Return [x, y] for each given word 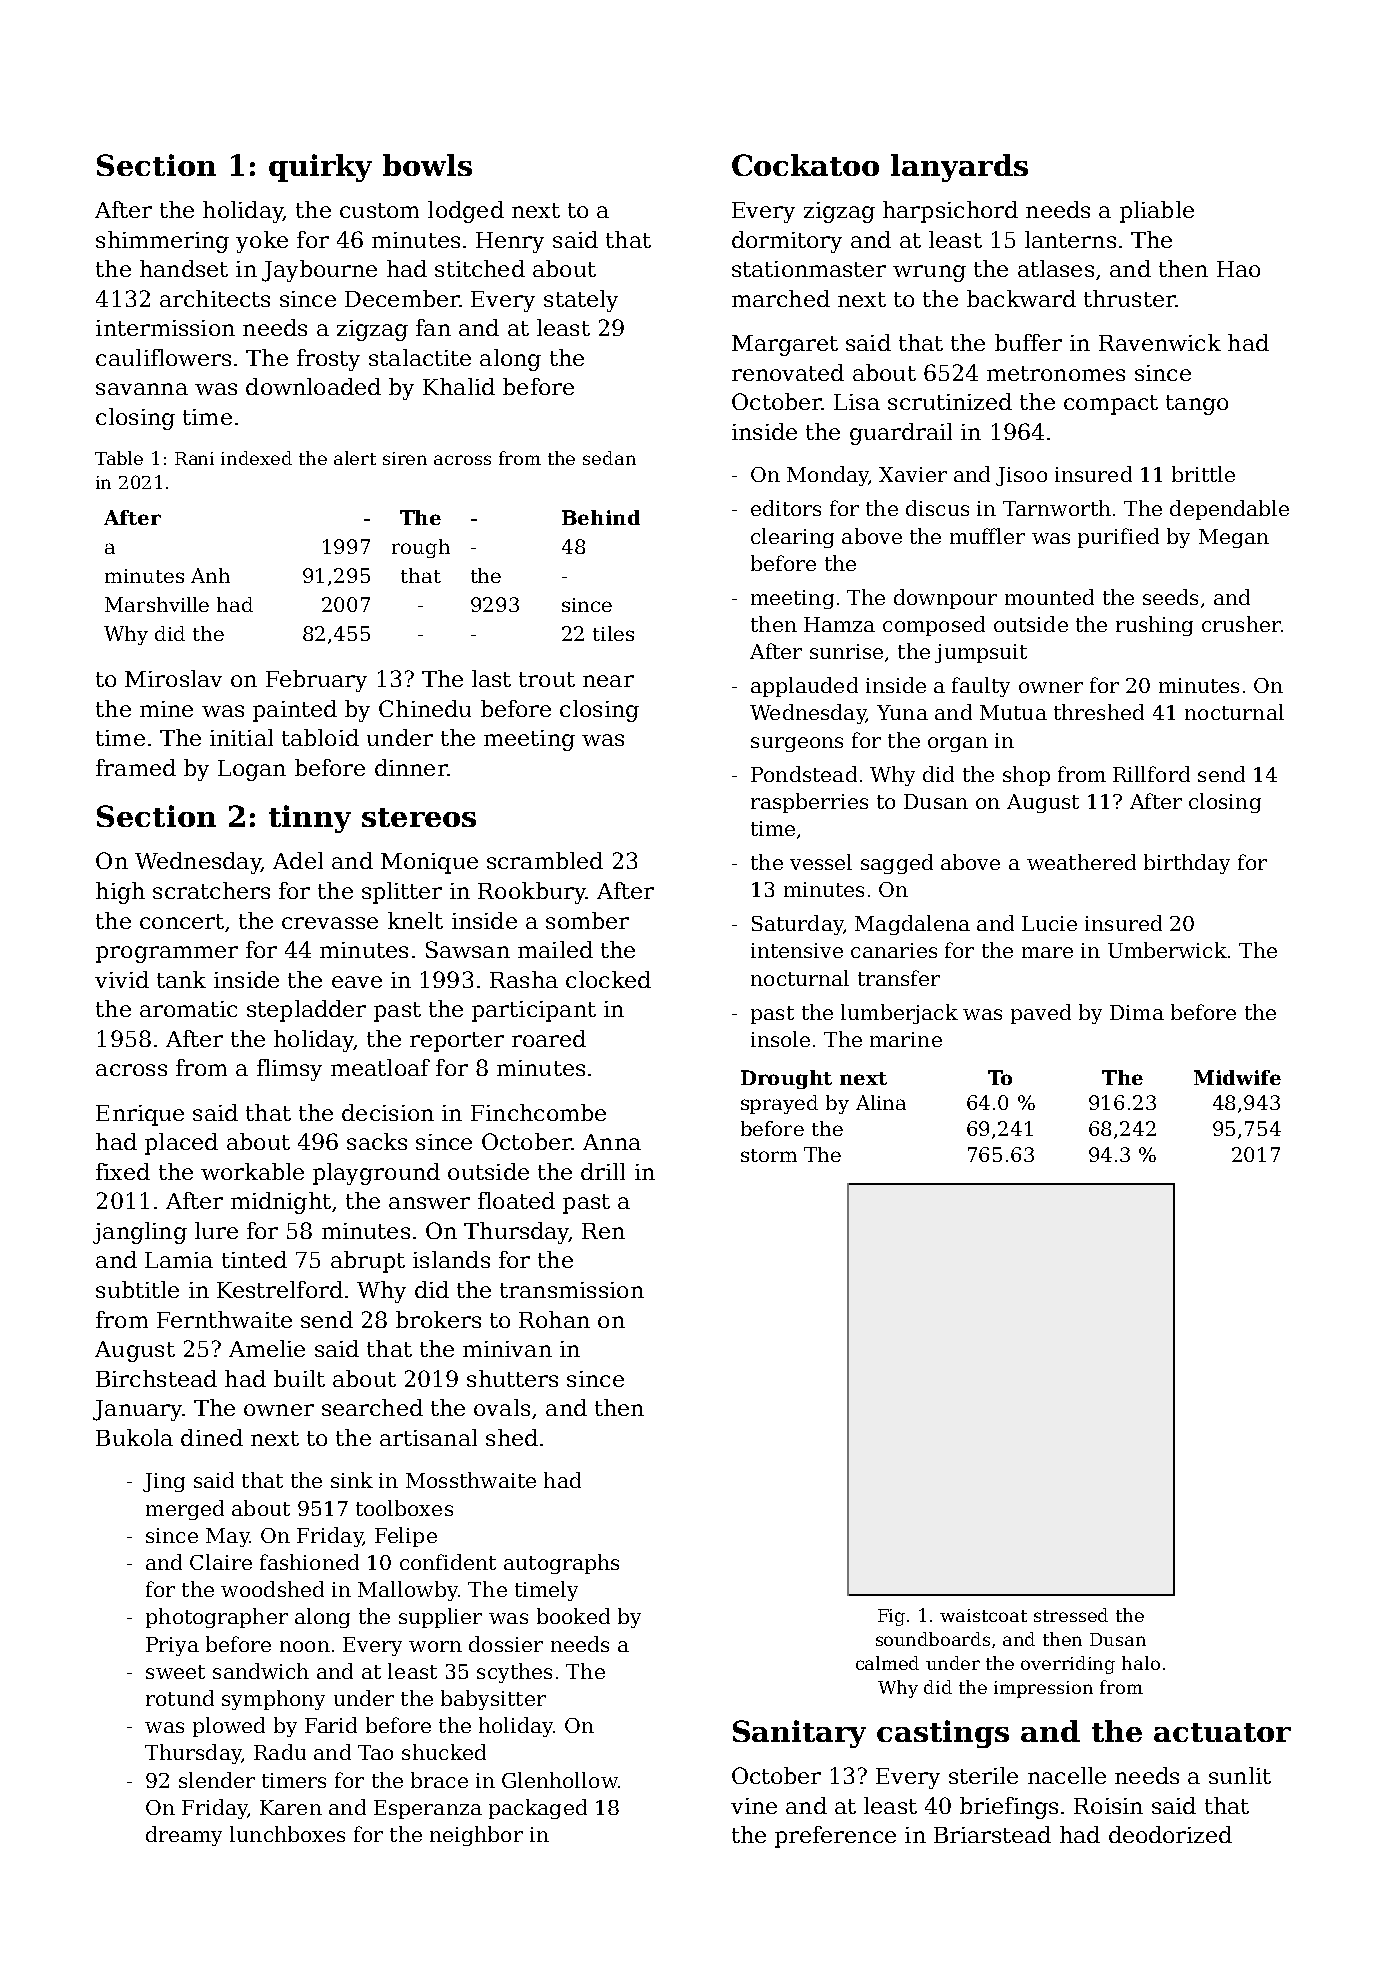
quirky [320, 168]
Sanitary [799, 1734]
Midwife [1237, 1077]
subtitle [137, 1289]
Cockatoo [805, 165]
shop [1026, 776]
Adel [298, 860]
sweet [175, 1672]
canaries [894, 950]
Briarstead [992, 1834]
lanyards [959, 168]
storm [769, 1155]
